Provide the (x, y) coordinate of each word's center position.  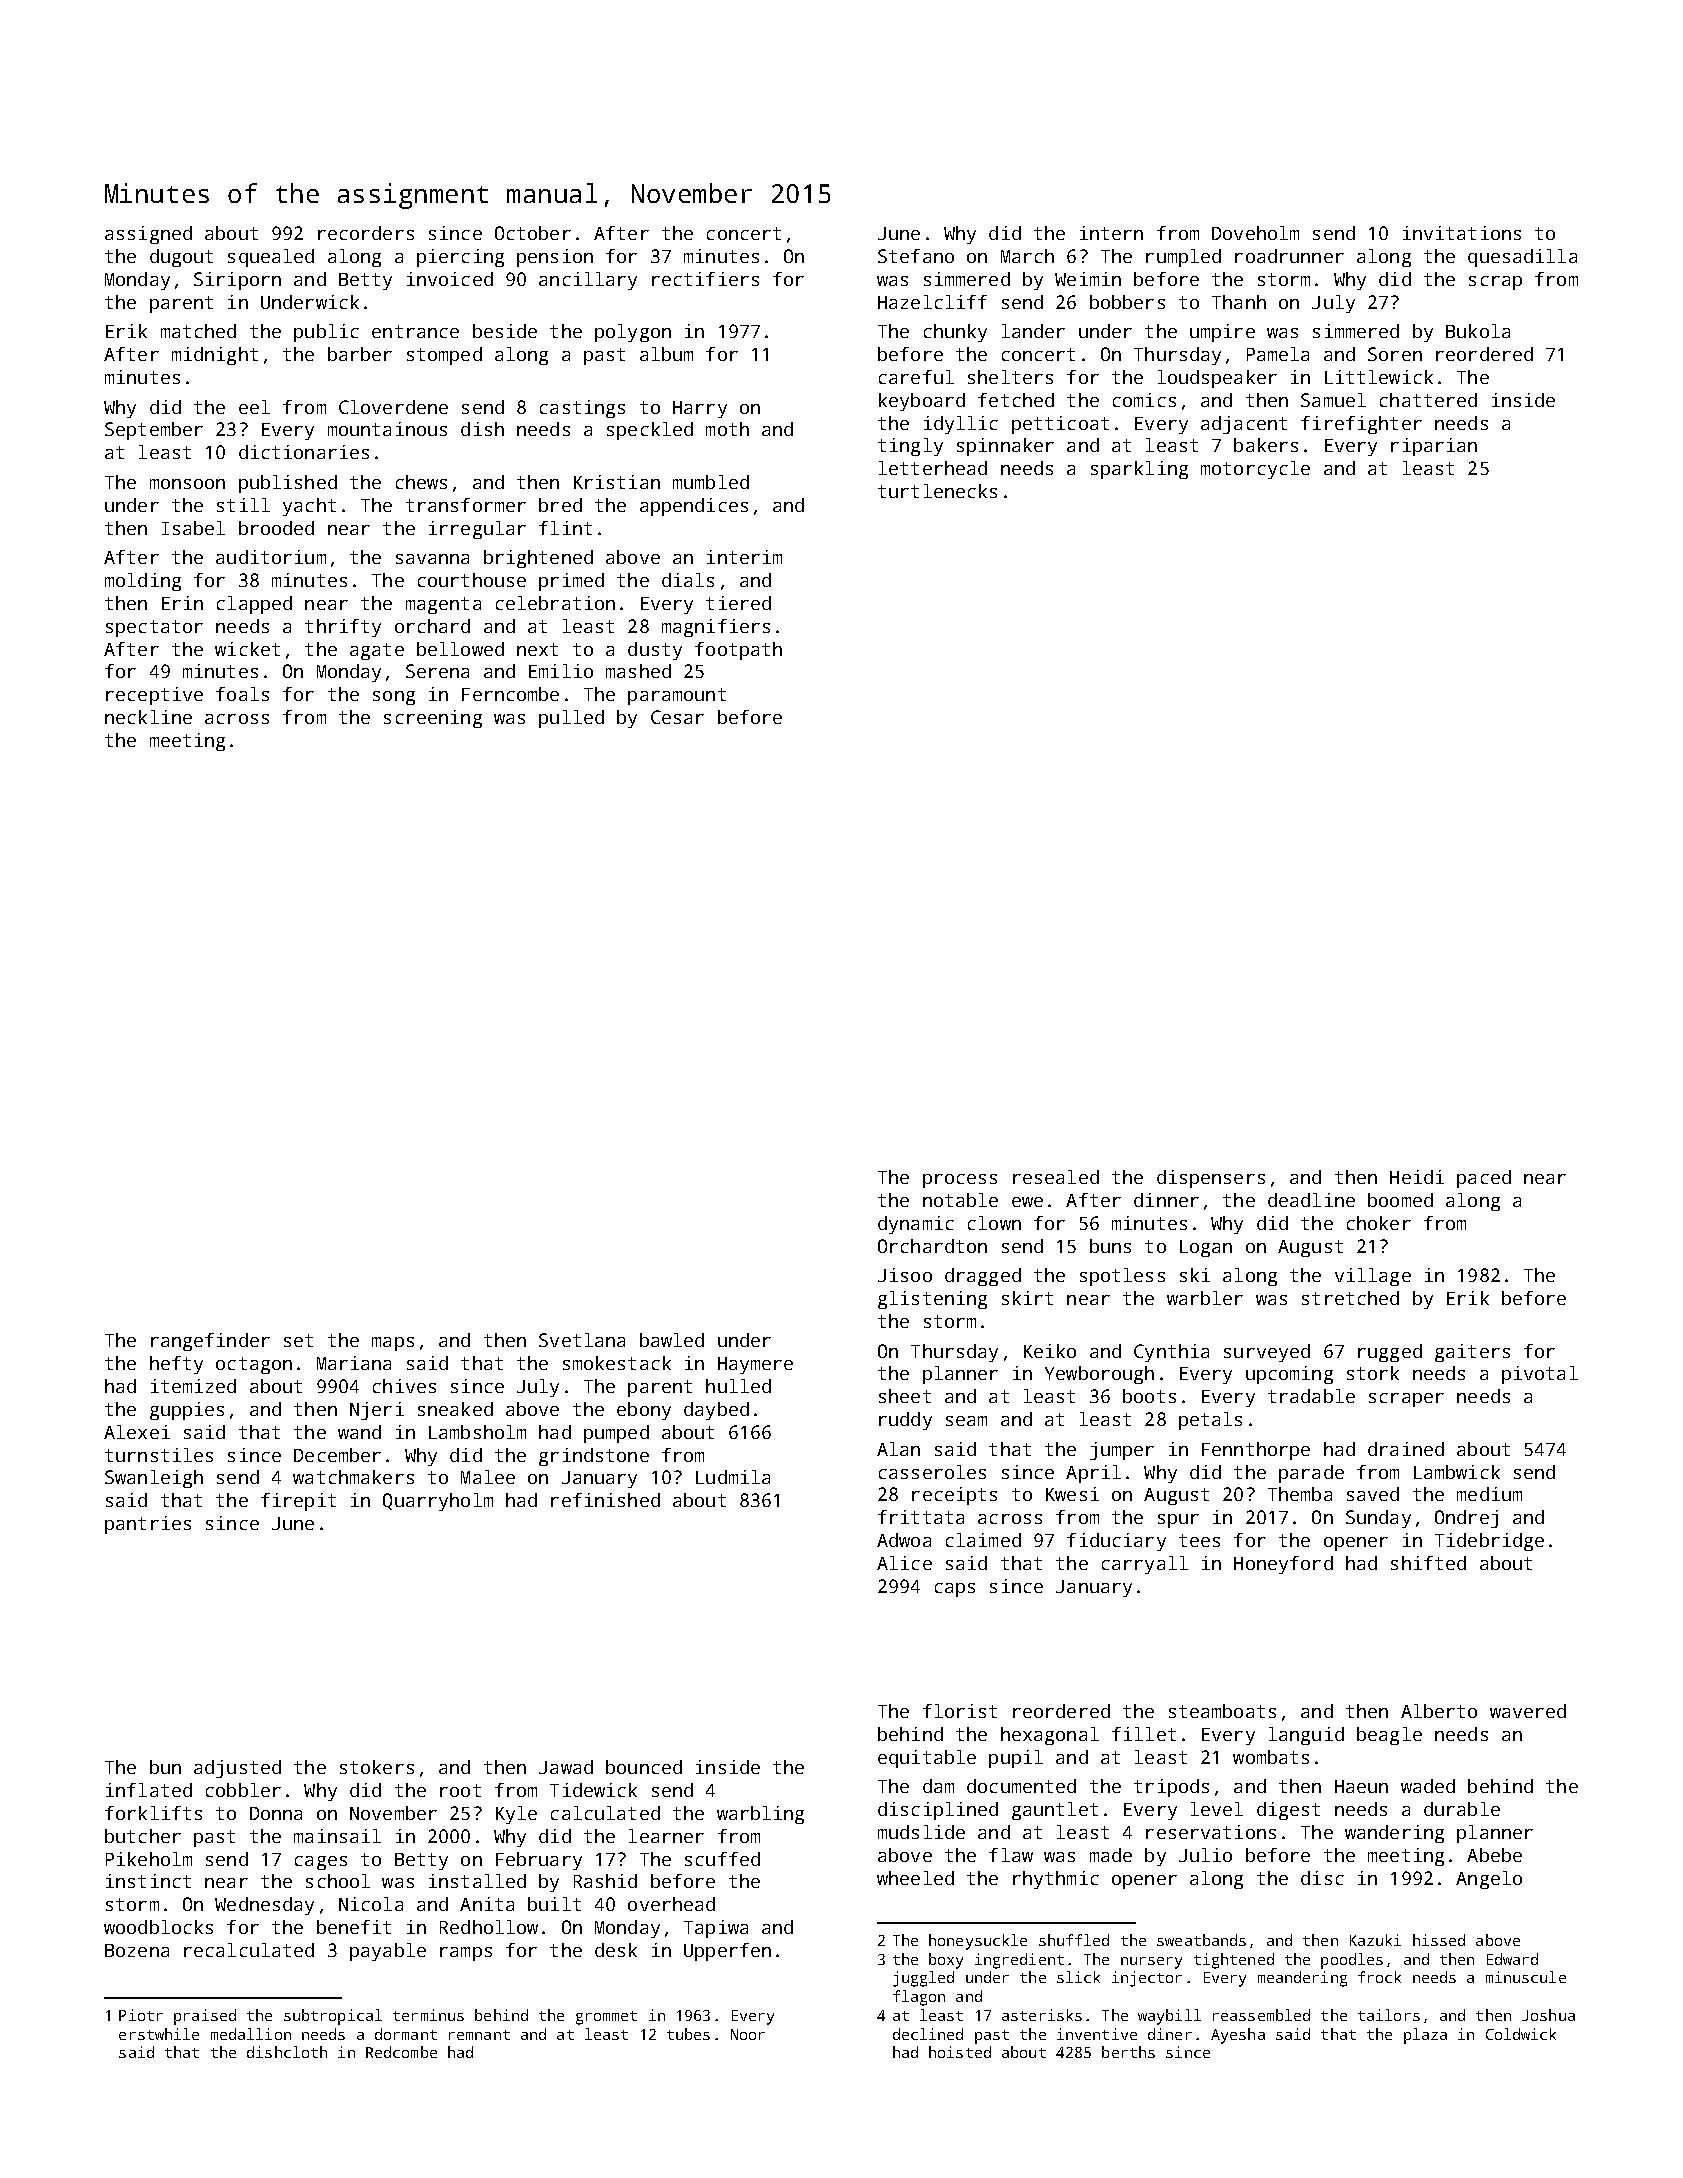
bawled (672, 1340)
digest (1288, 1811)
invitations (1462, 233)
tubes (688, 2034)
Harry (700, 409)
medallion (251, 2034)
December (337, 1455)
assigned (148, 235)
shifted (1428, 1563)
